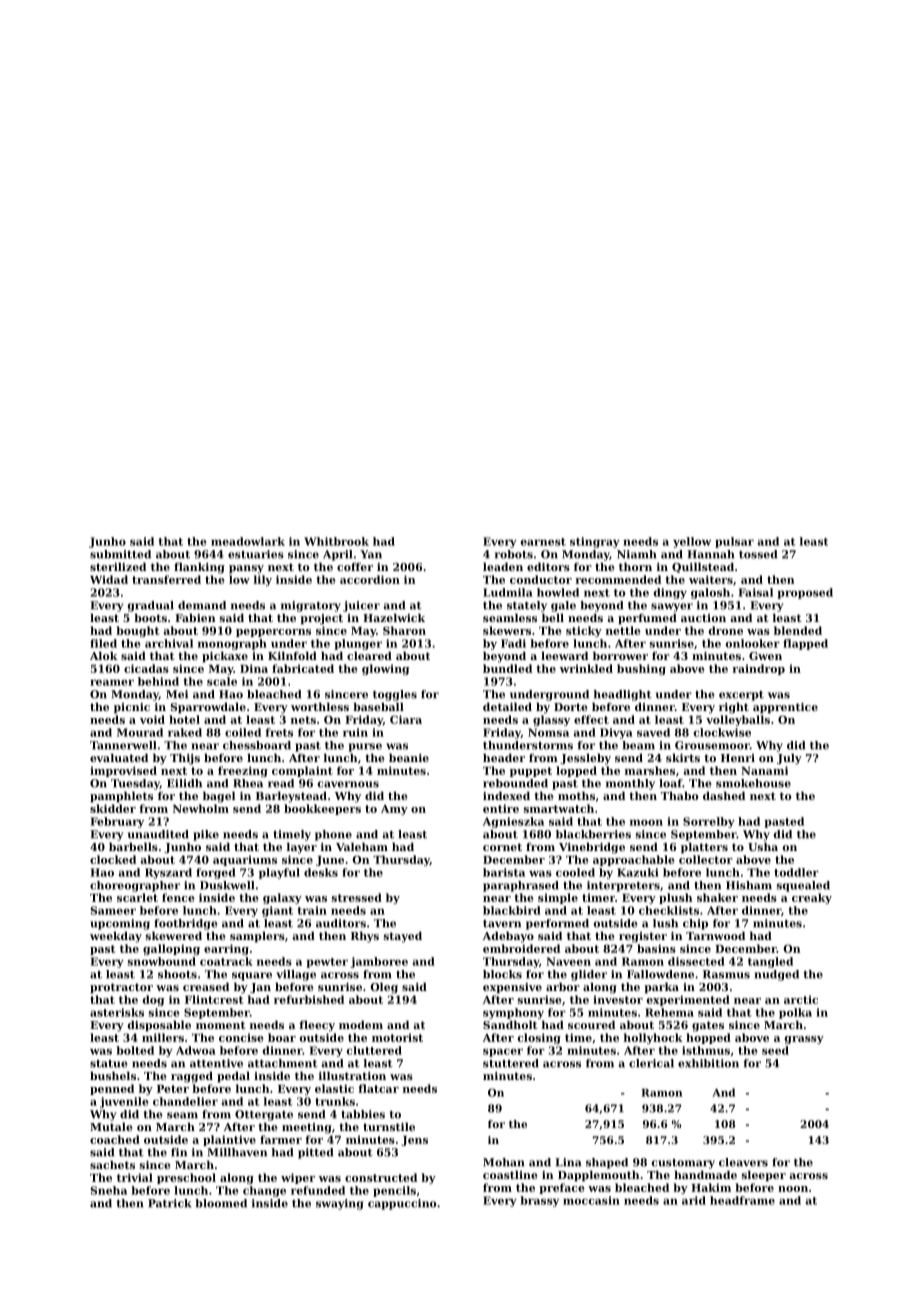 The height and width of the page is (1308, 924). Describe the element at coordinates (279, 873) in the page. I see `playful` at that location.
